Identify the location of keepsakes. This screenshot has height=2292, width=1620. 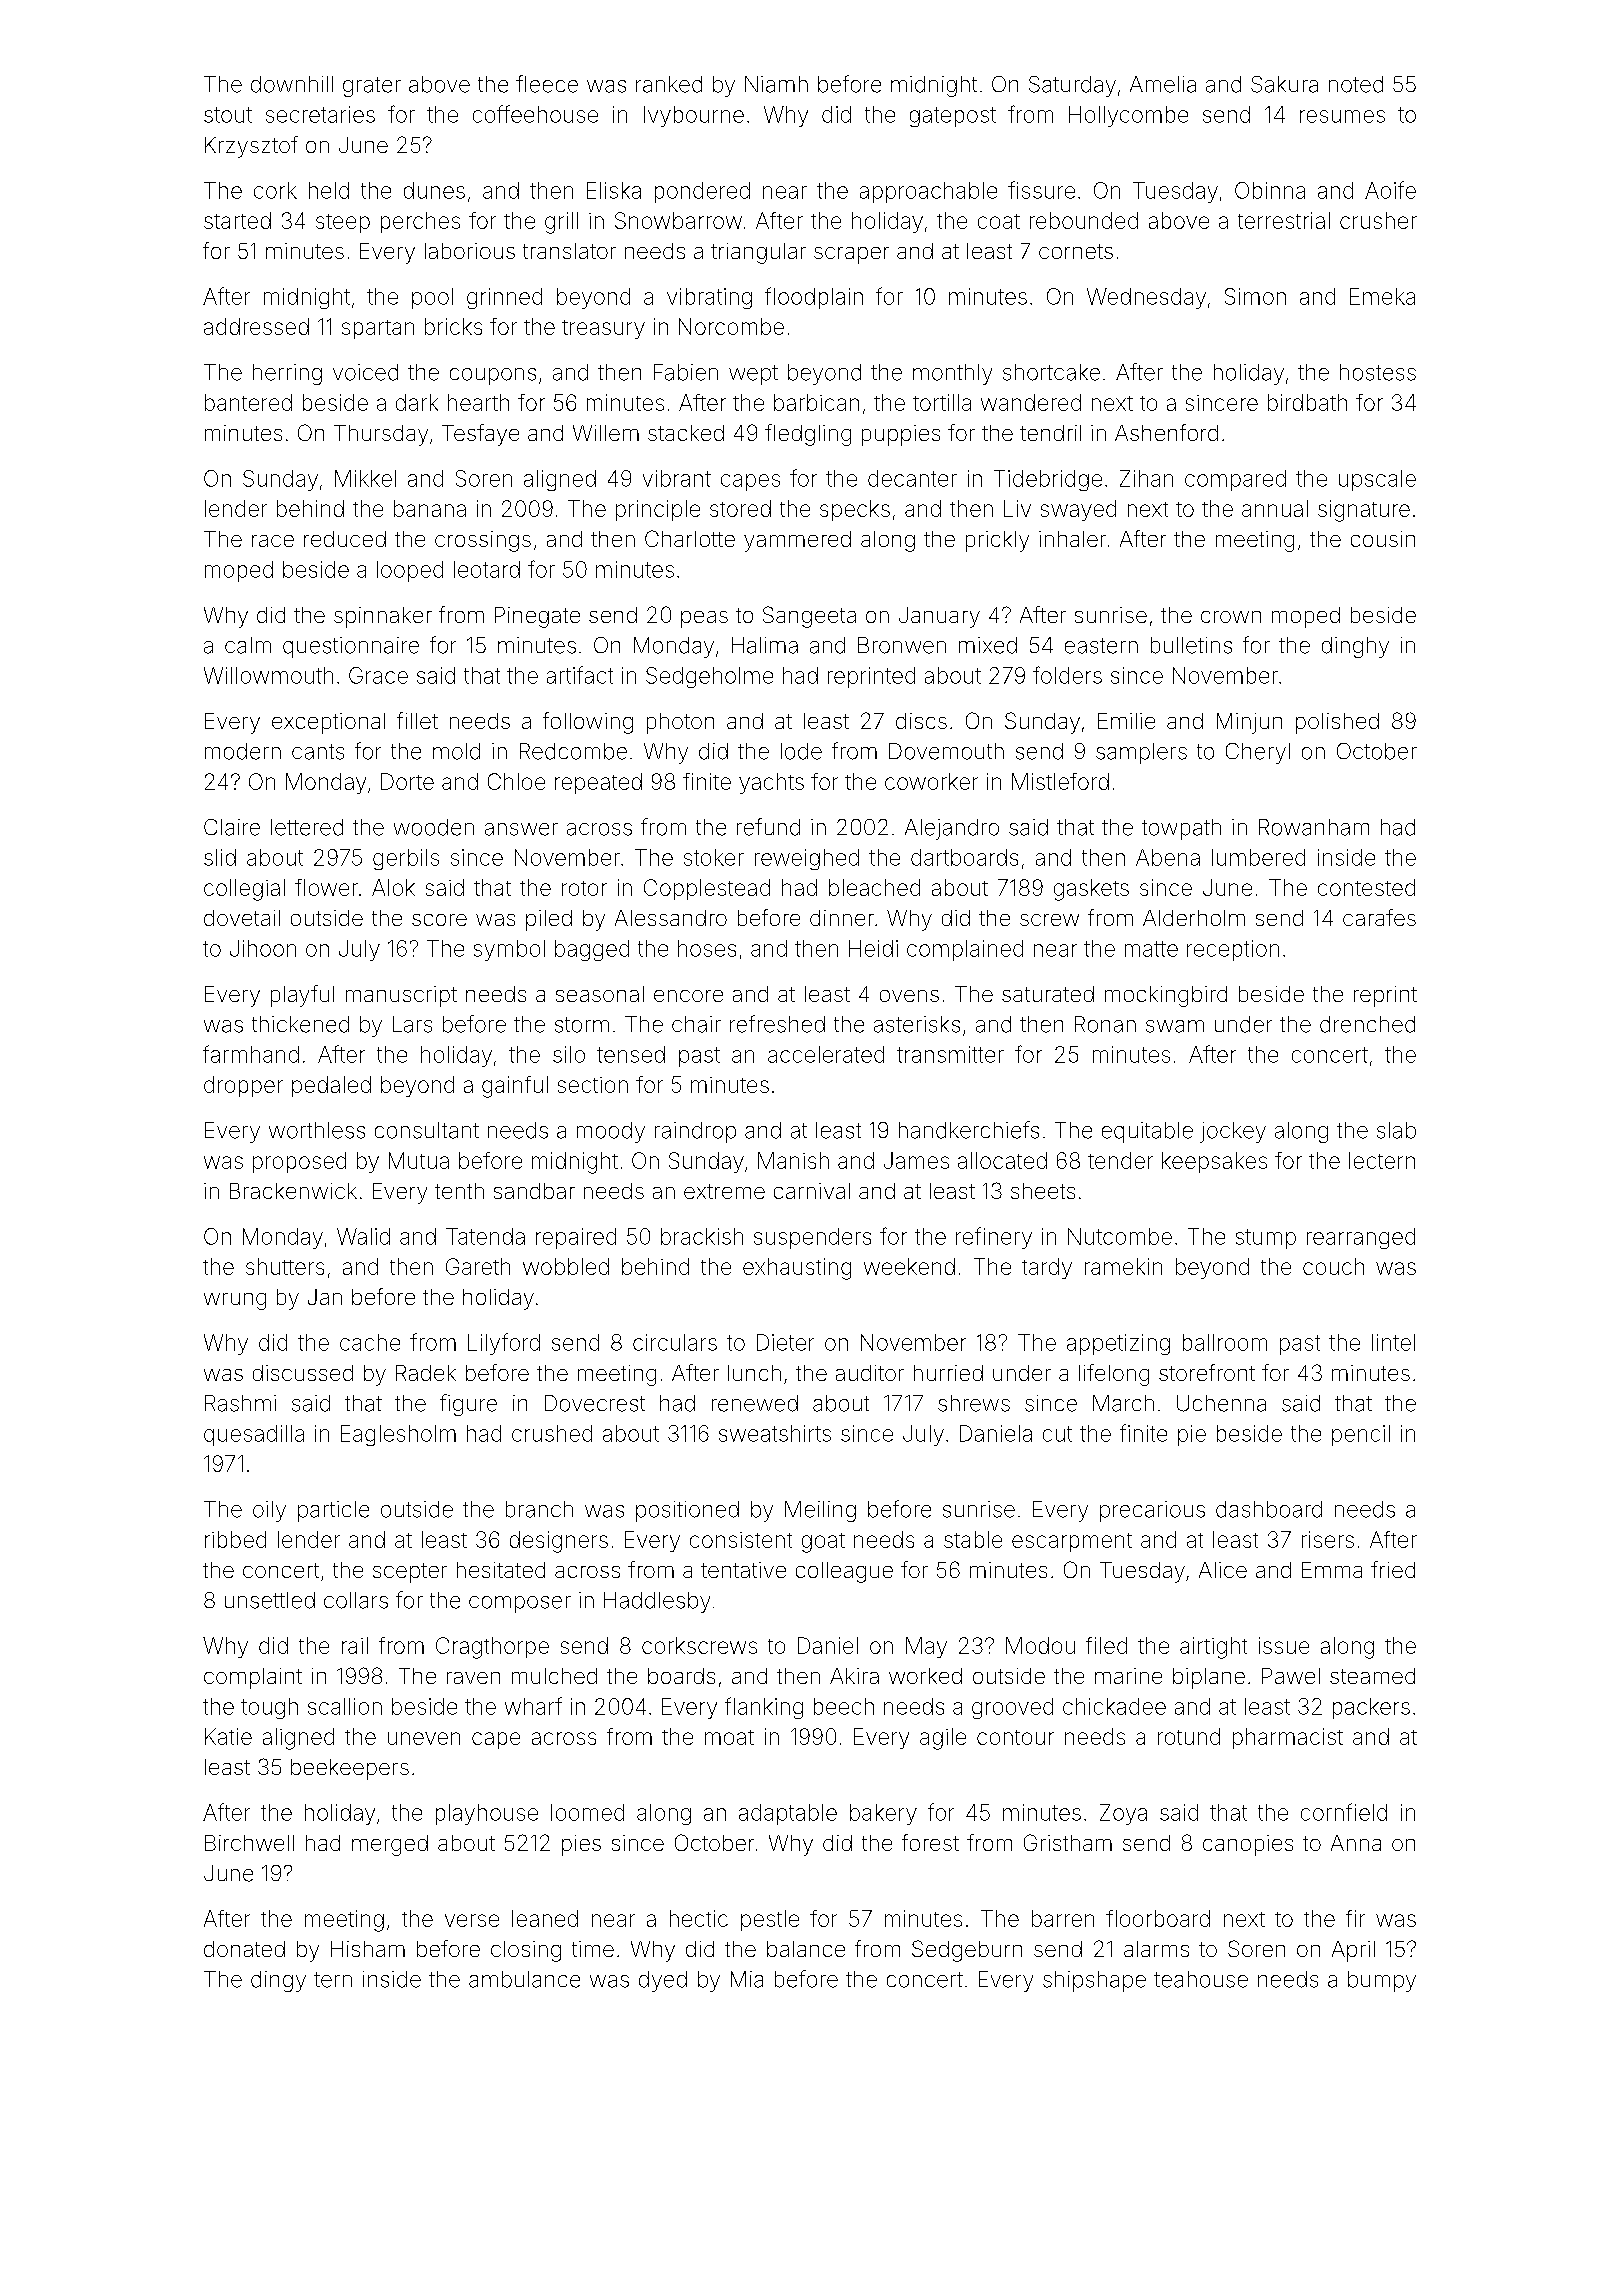
(1214, 1162).
